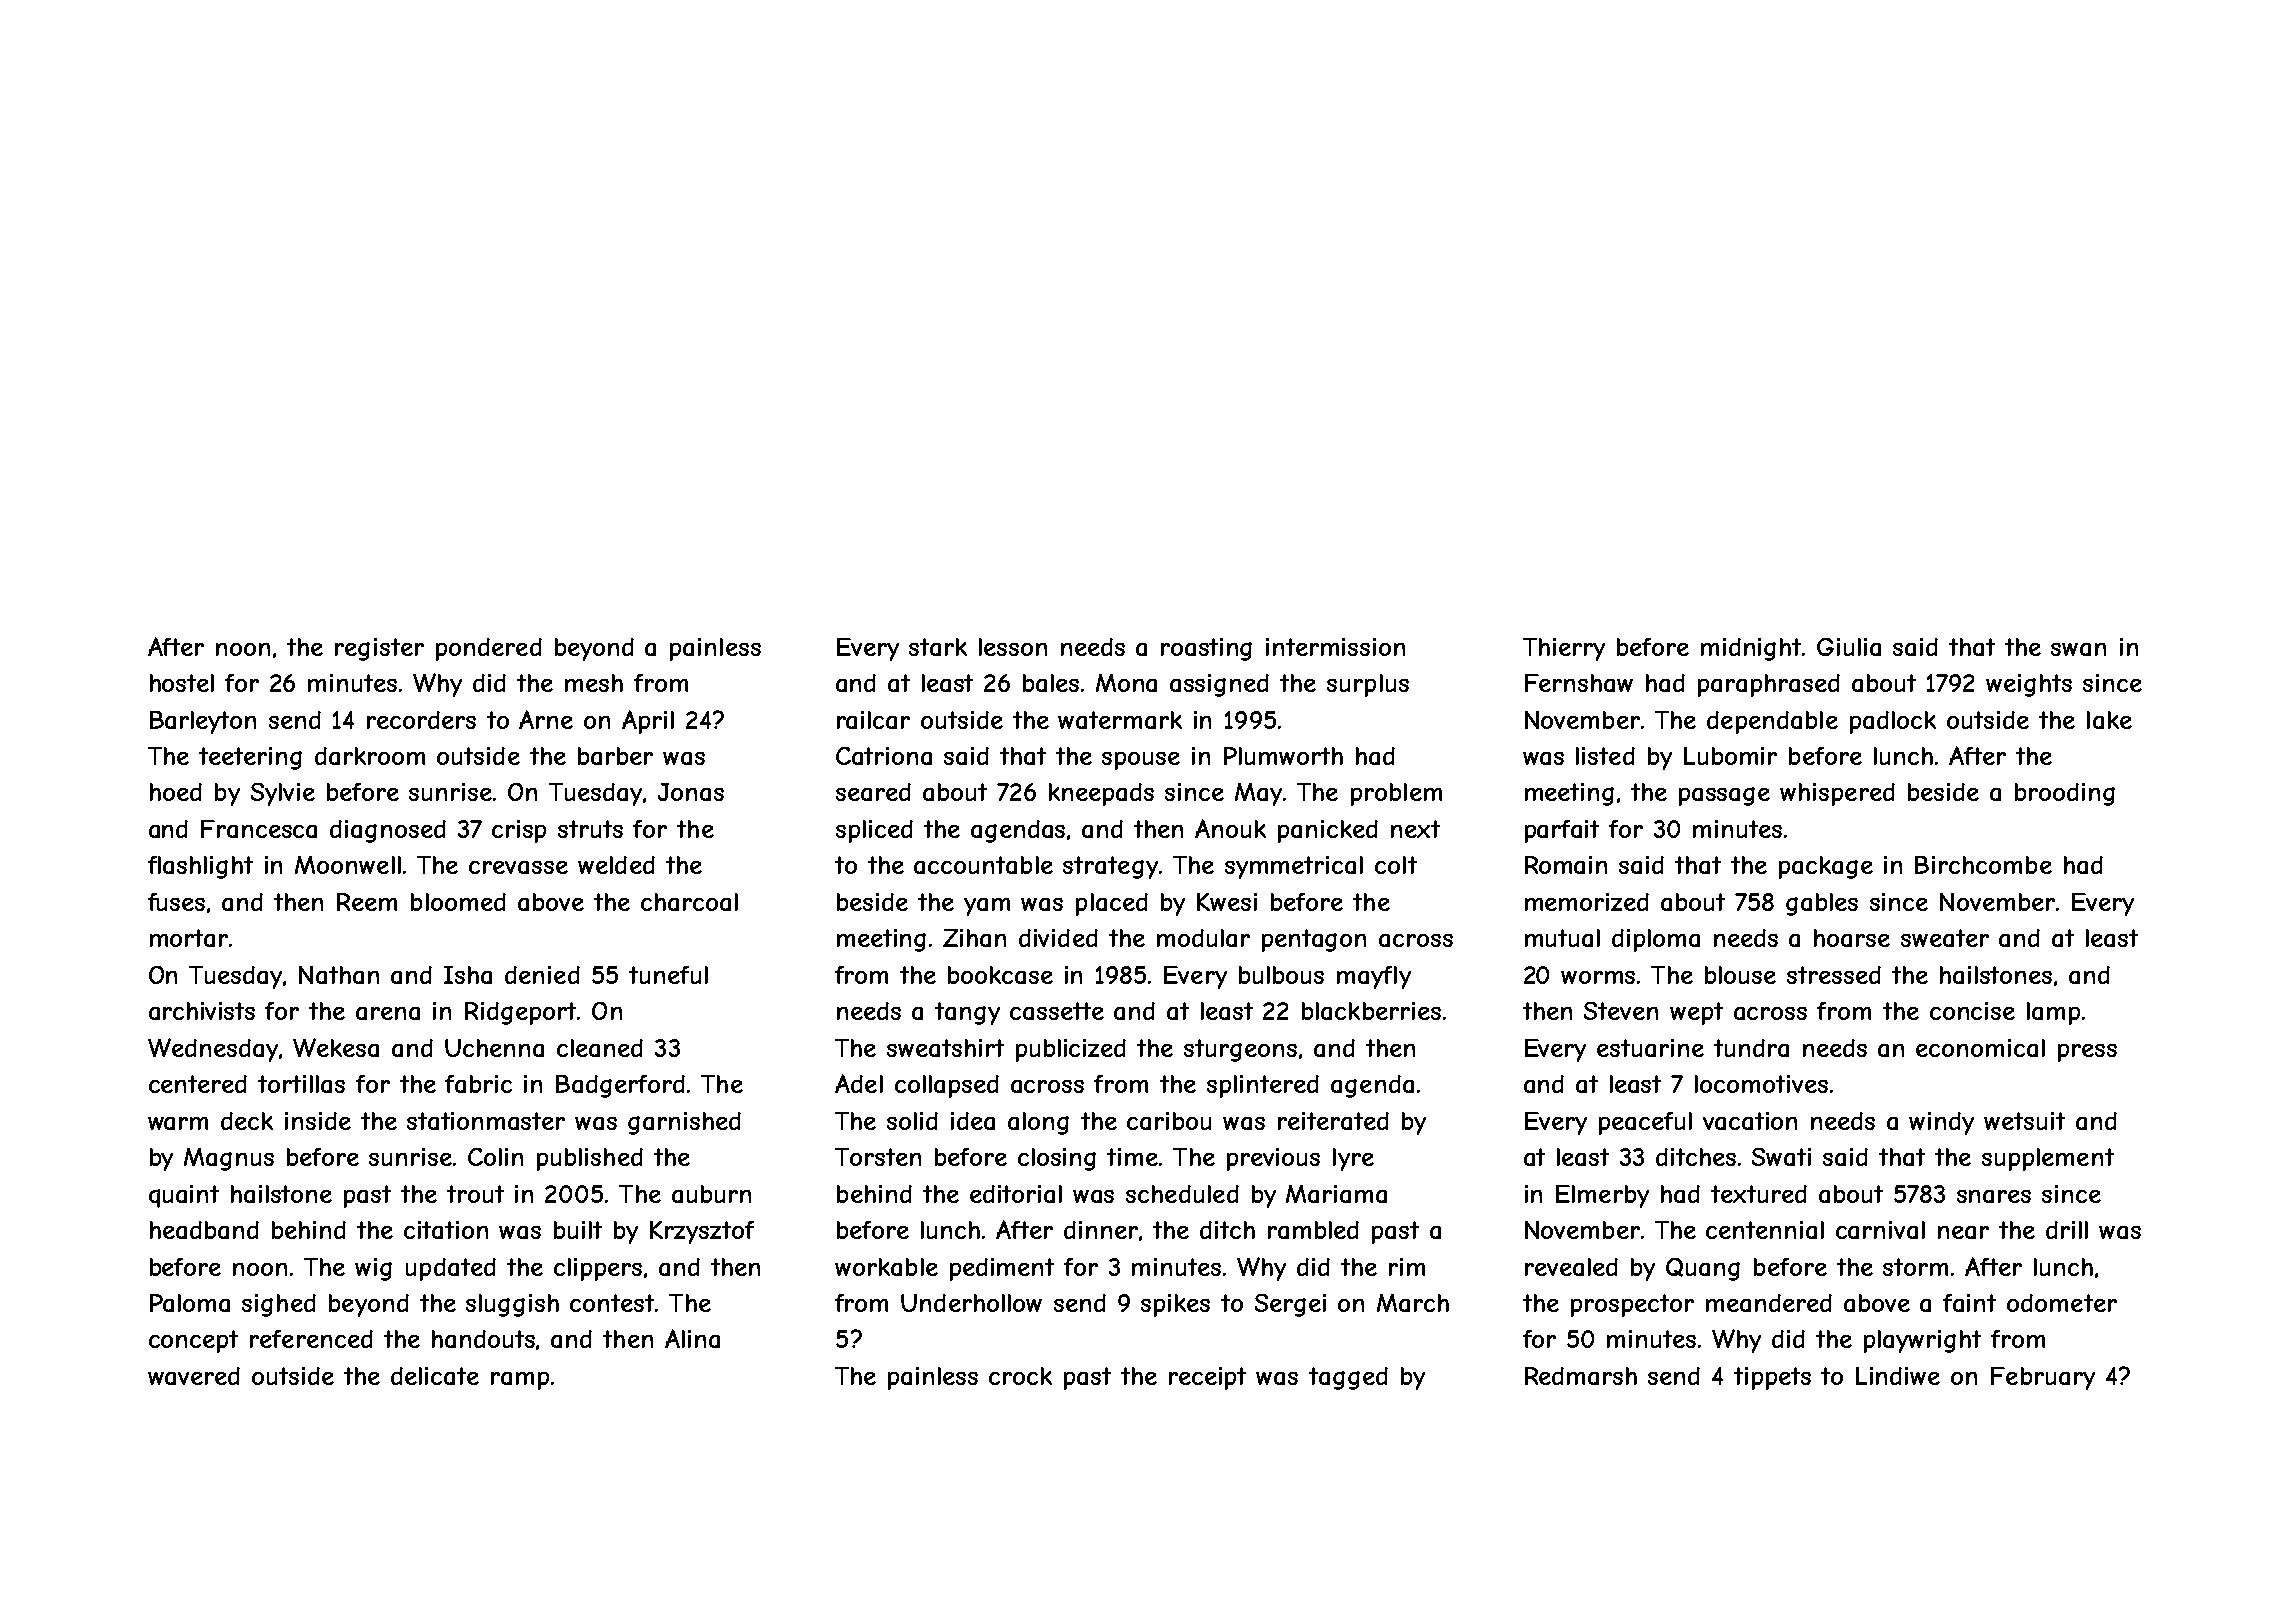  Describe the element at coordinates (182, 683) in the screenshot. I see `hostel` at that location.
